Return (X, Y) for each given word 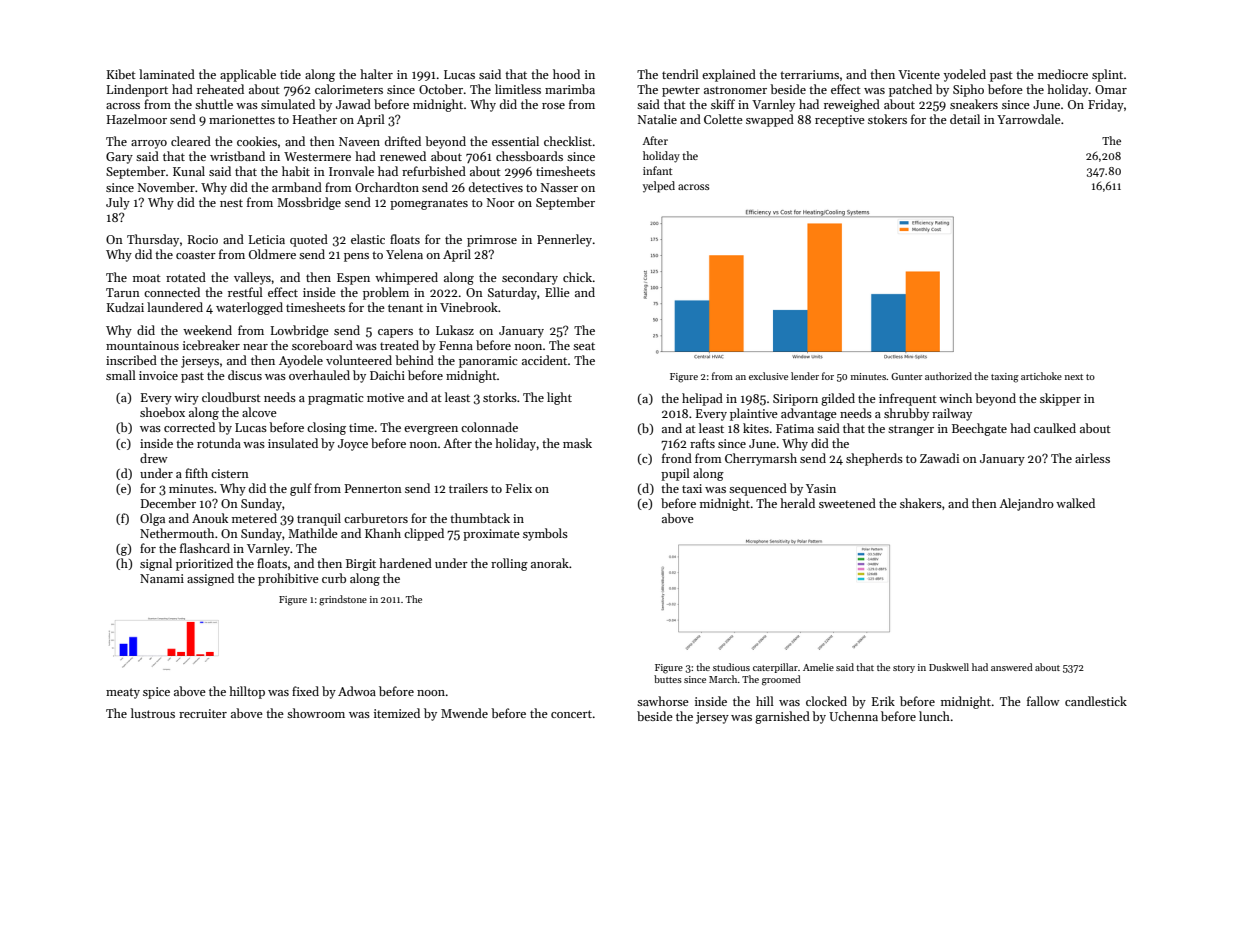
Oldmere (272, 254)
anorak (550, 563)
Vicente (919, 74)
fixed (305, 691)
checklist (568, 141)
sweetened (847, 503)
